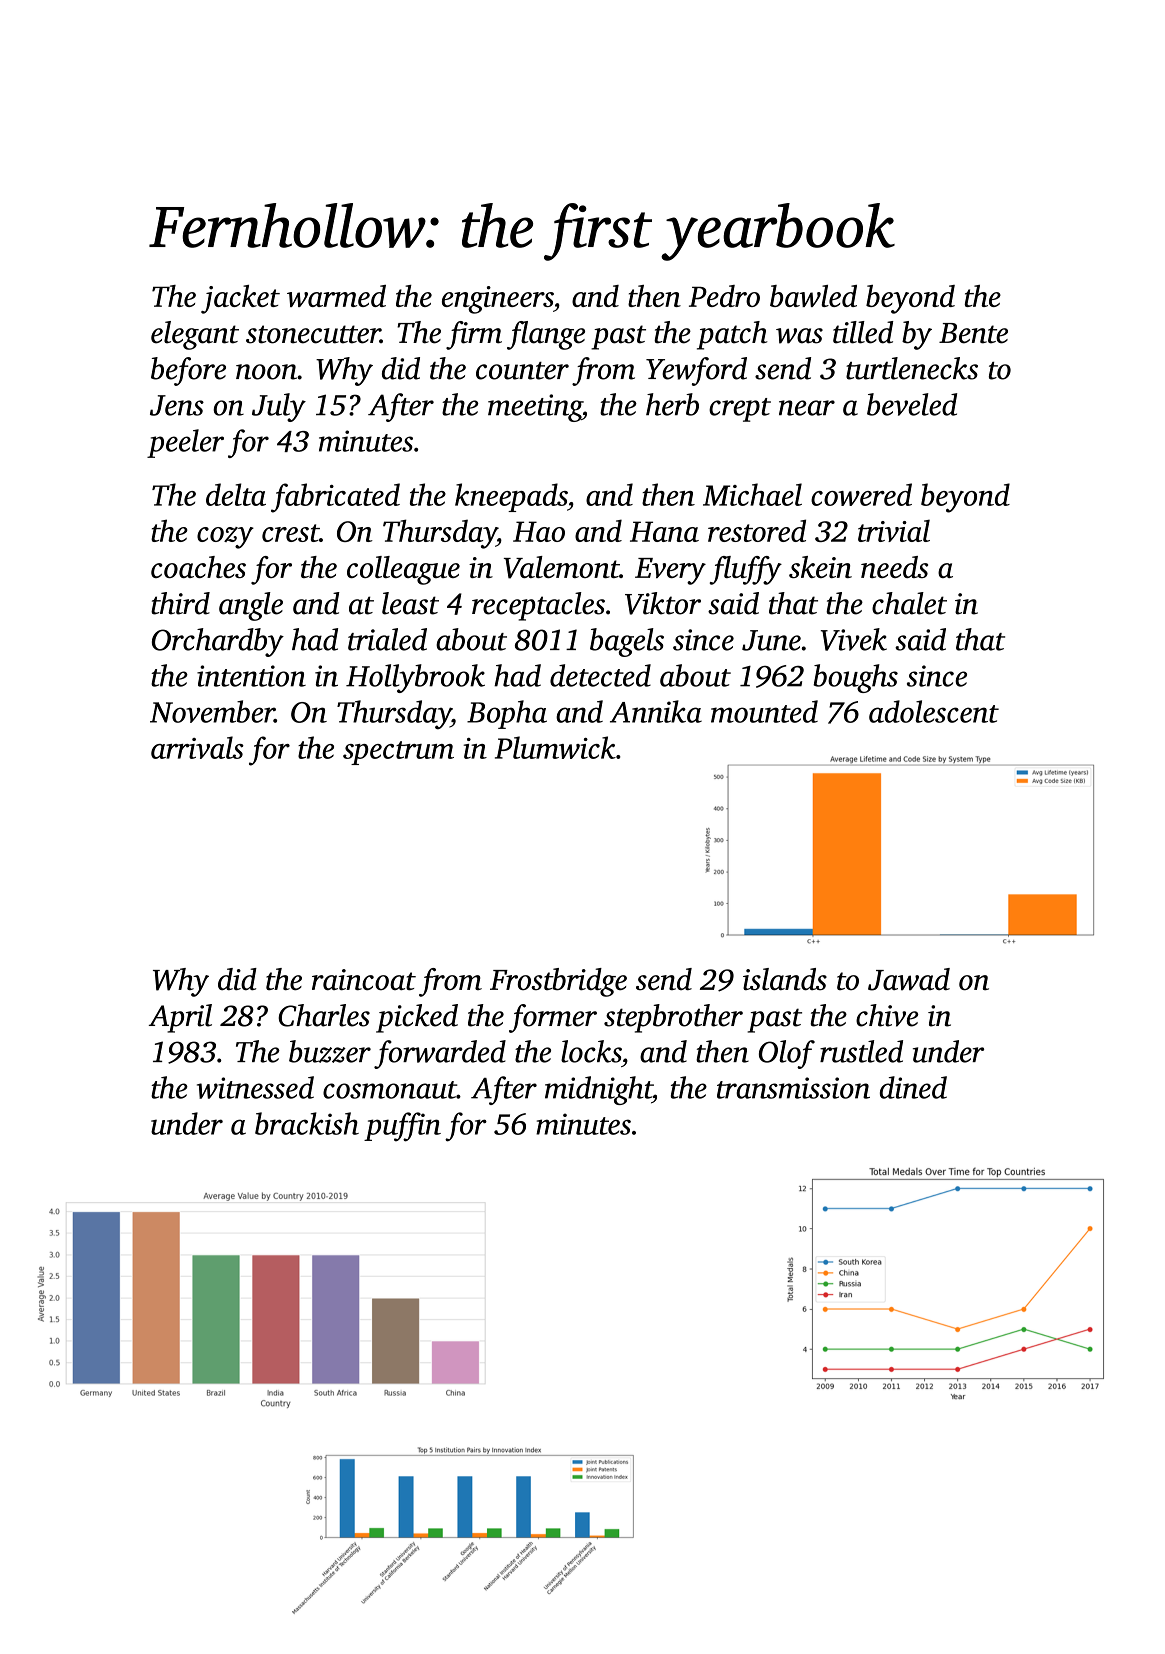  What do you see at coordinates (591, 1051) in the page?
I see `locks` at bounding box center [591, 1051].
